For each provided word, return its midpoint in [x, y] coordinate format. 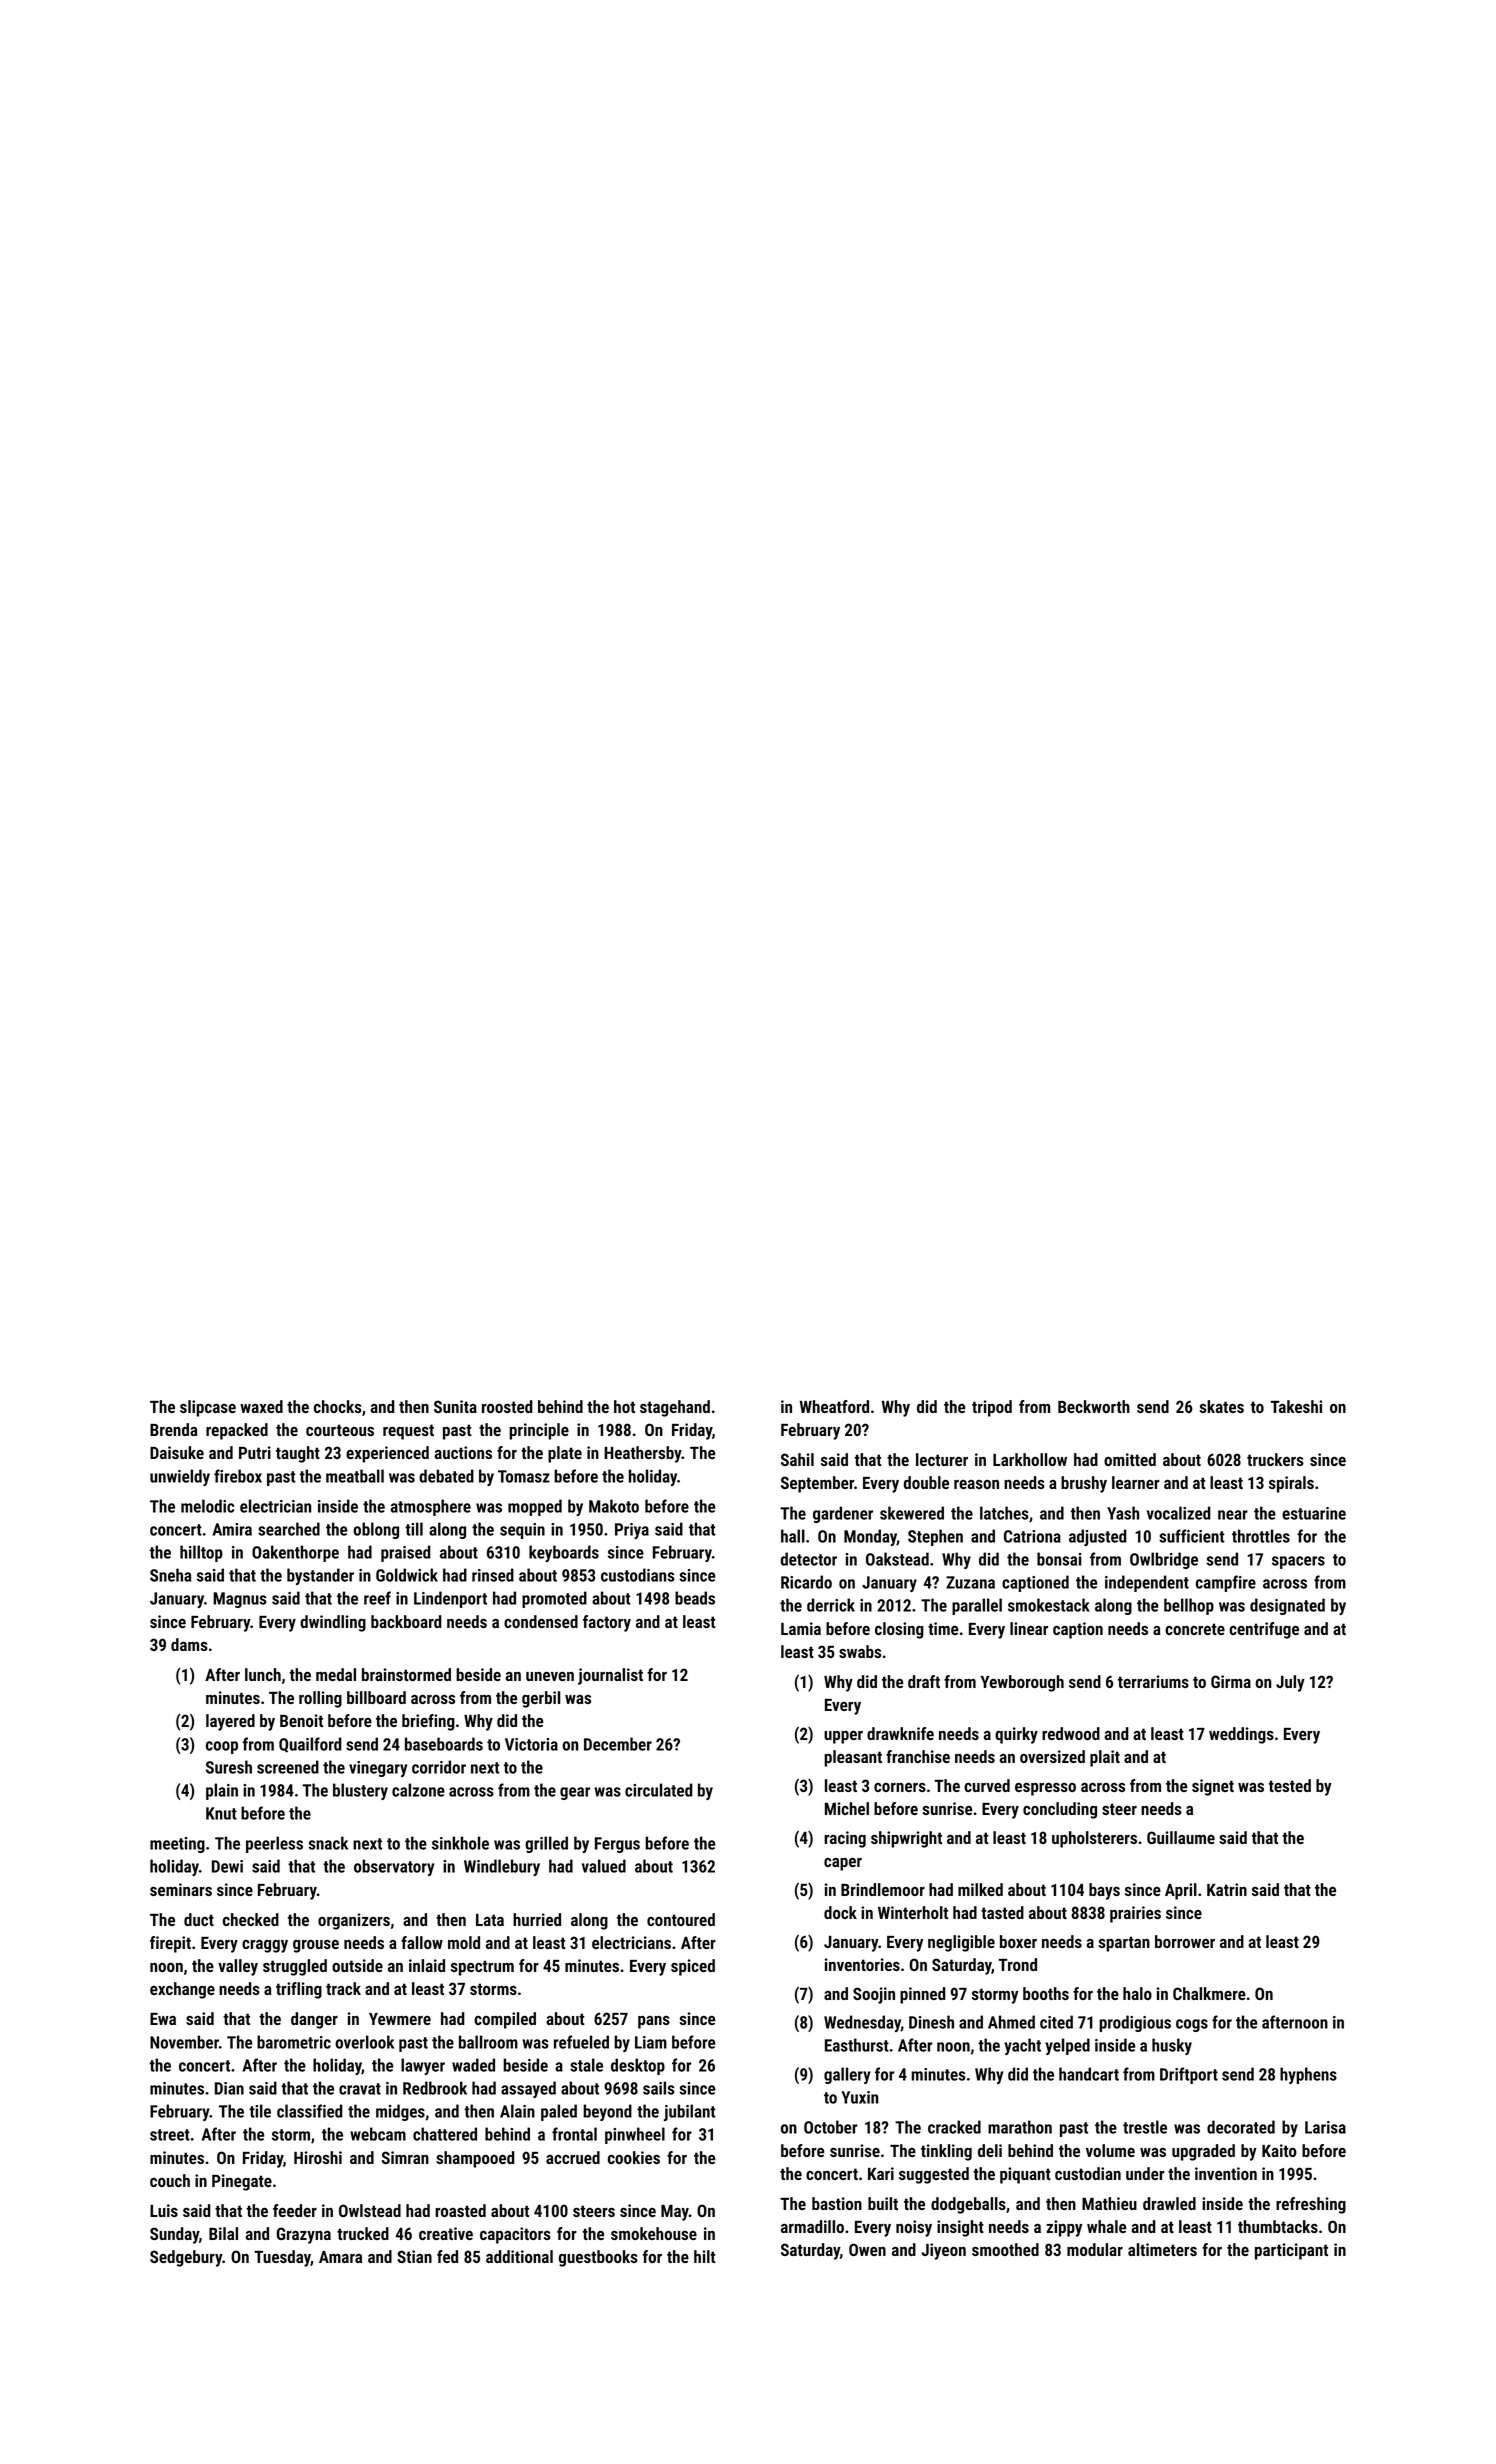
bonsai [1059, 1559]
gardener [843, 1514]
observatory [394, 1867]
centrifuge [1264, 1630]
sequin [522, 1531]
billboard [376, 1697]
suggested [934, 2175]
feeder [295, 2210]
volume [1110, 2150]
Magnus [240, 1600]
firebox [238, 1476]
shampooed [475, 2159]
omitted [1130, 1459]
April [1181, 1891]
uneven [550, 1676]
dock [840, 1912]
